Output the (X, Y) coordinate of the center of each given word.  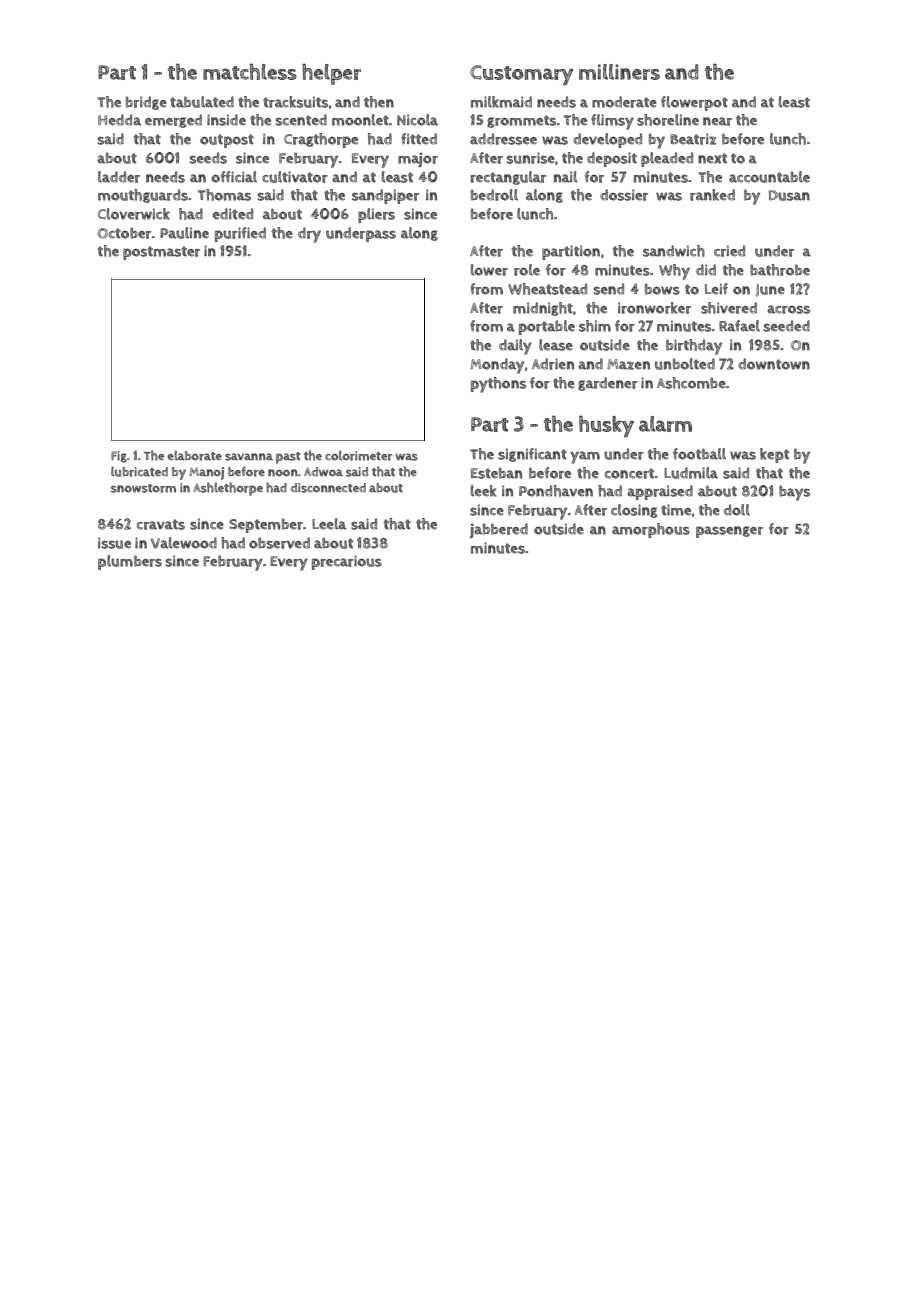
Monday (497, 366)
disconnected (328, 488)
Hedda (119, 120)
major (418, 159)
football (699, 454)
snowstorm (143, 488)
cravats (161, 524)
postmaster (161, 253)
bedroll (494, 195)
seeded (787, 326)
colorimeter (359, 456)
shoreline (668, 120)
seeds (208, 158)
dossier (624, 195)
